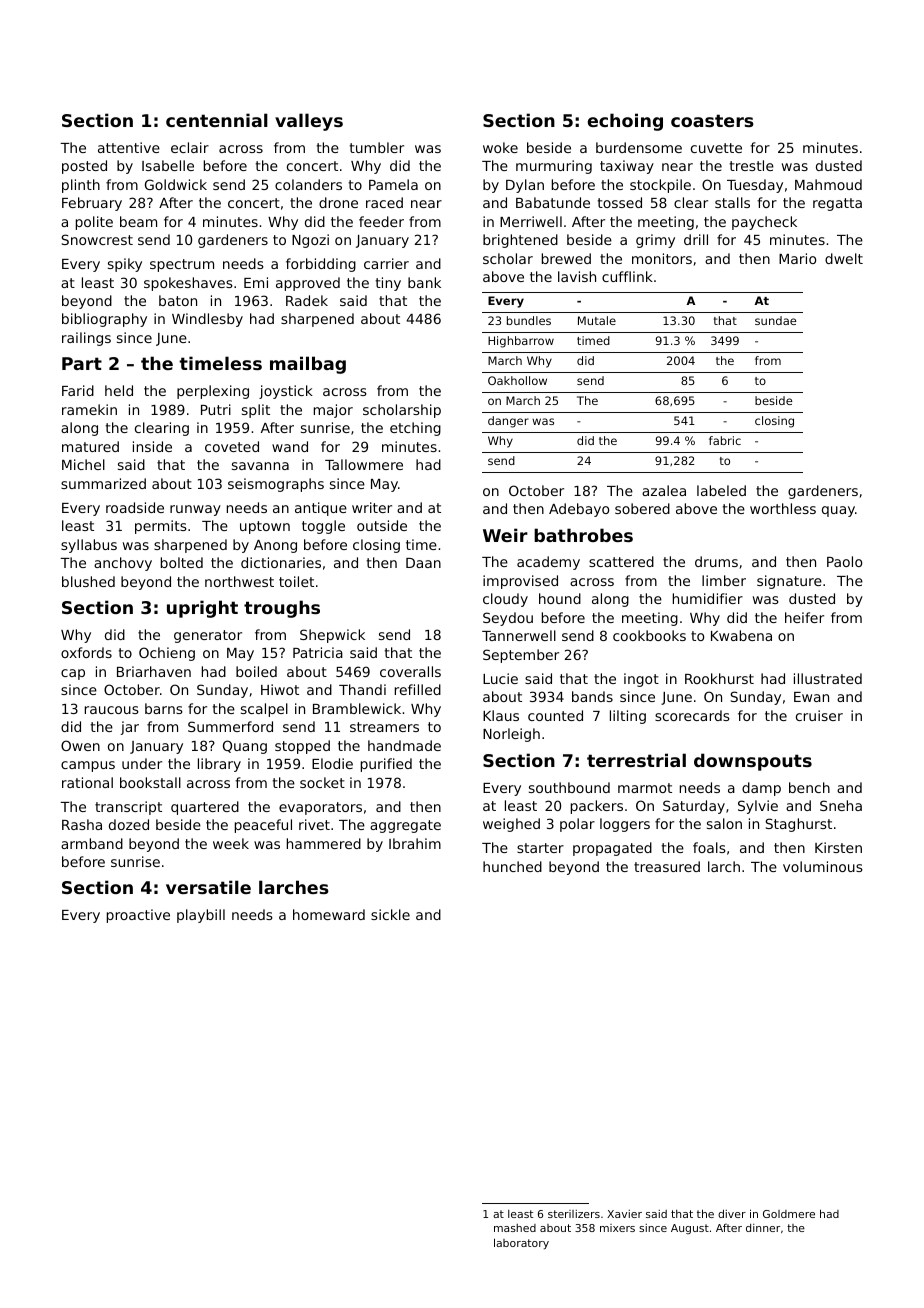 The image size is (924, 1308). I want to click on bank, so click(424, 282).
